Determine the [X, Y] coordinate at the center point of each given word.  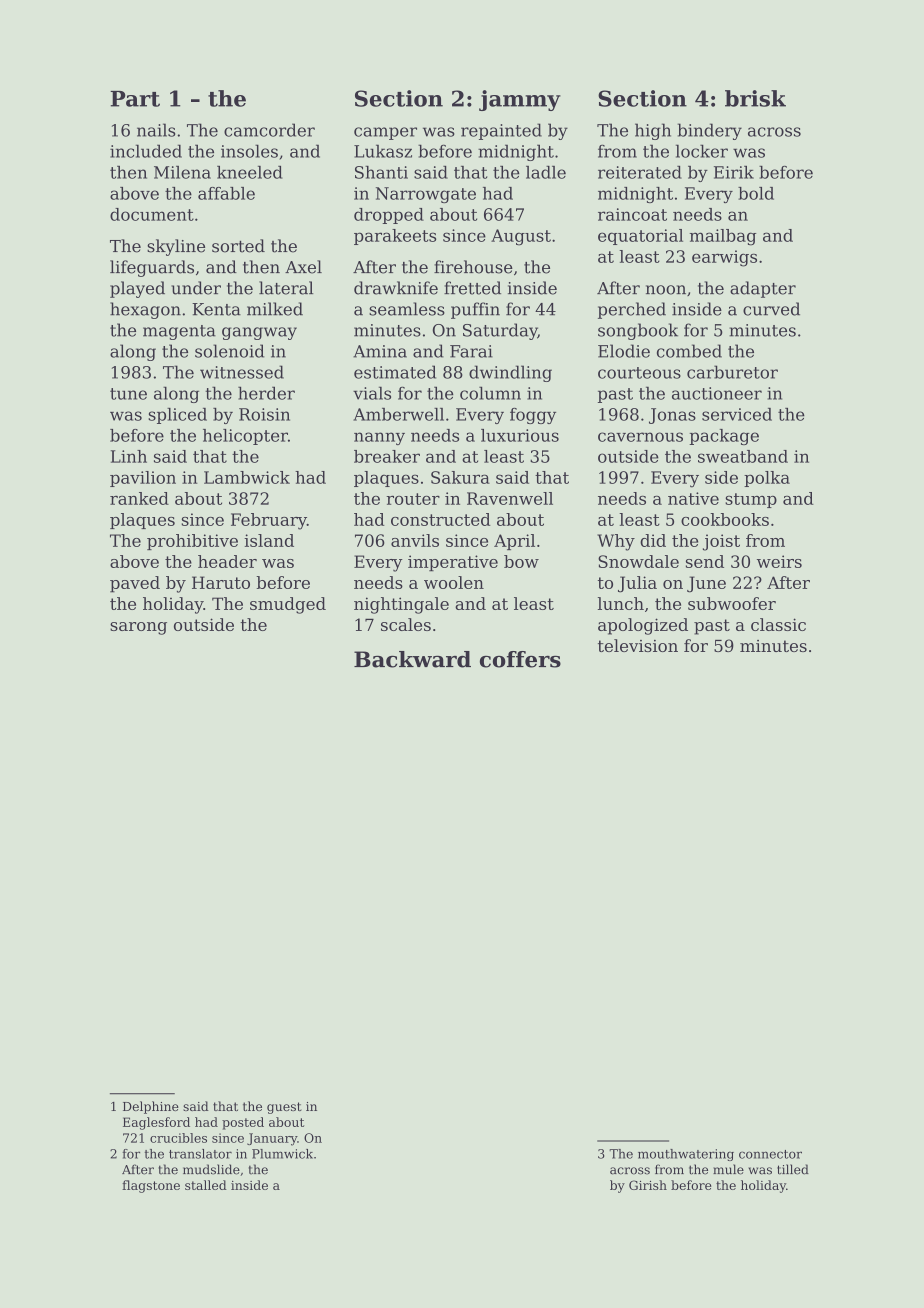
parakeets [395, 237]
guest [284, 1108]
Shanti [381, 172]
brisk [755, 98]
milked [275, 309]
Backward [412, 659]
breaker [387, 456]
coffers [520, 659]
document [152, 214]
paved [135, 584]
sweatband [743, 456]
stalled [206, 1185]
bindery [709, 131]
